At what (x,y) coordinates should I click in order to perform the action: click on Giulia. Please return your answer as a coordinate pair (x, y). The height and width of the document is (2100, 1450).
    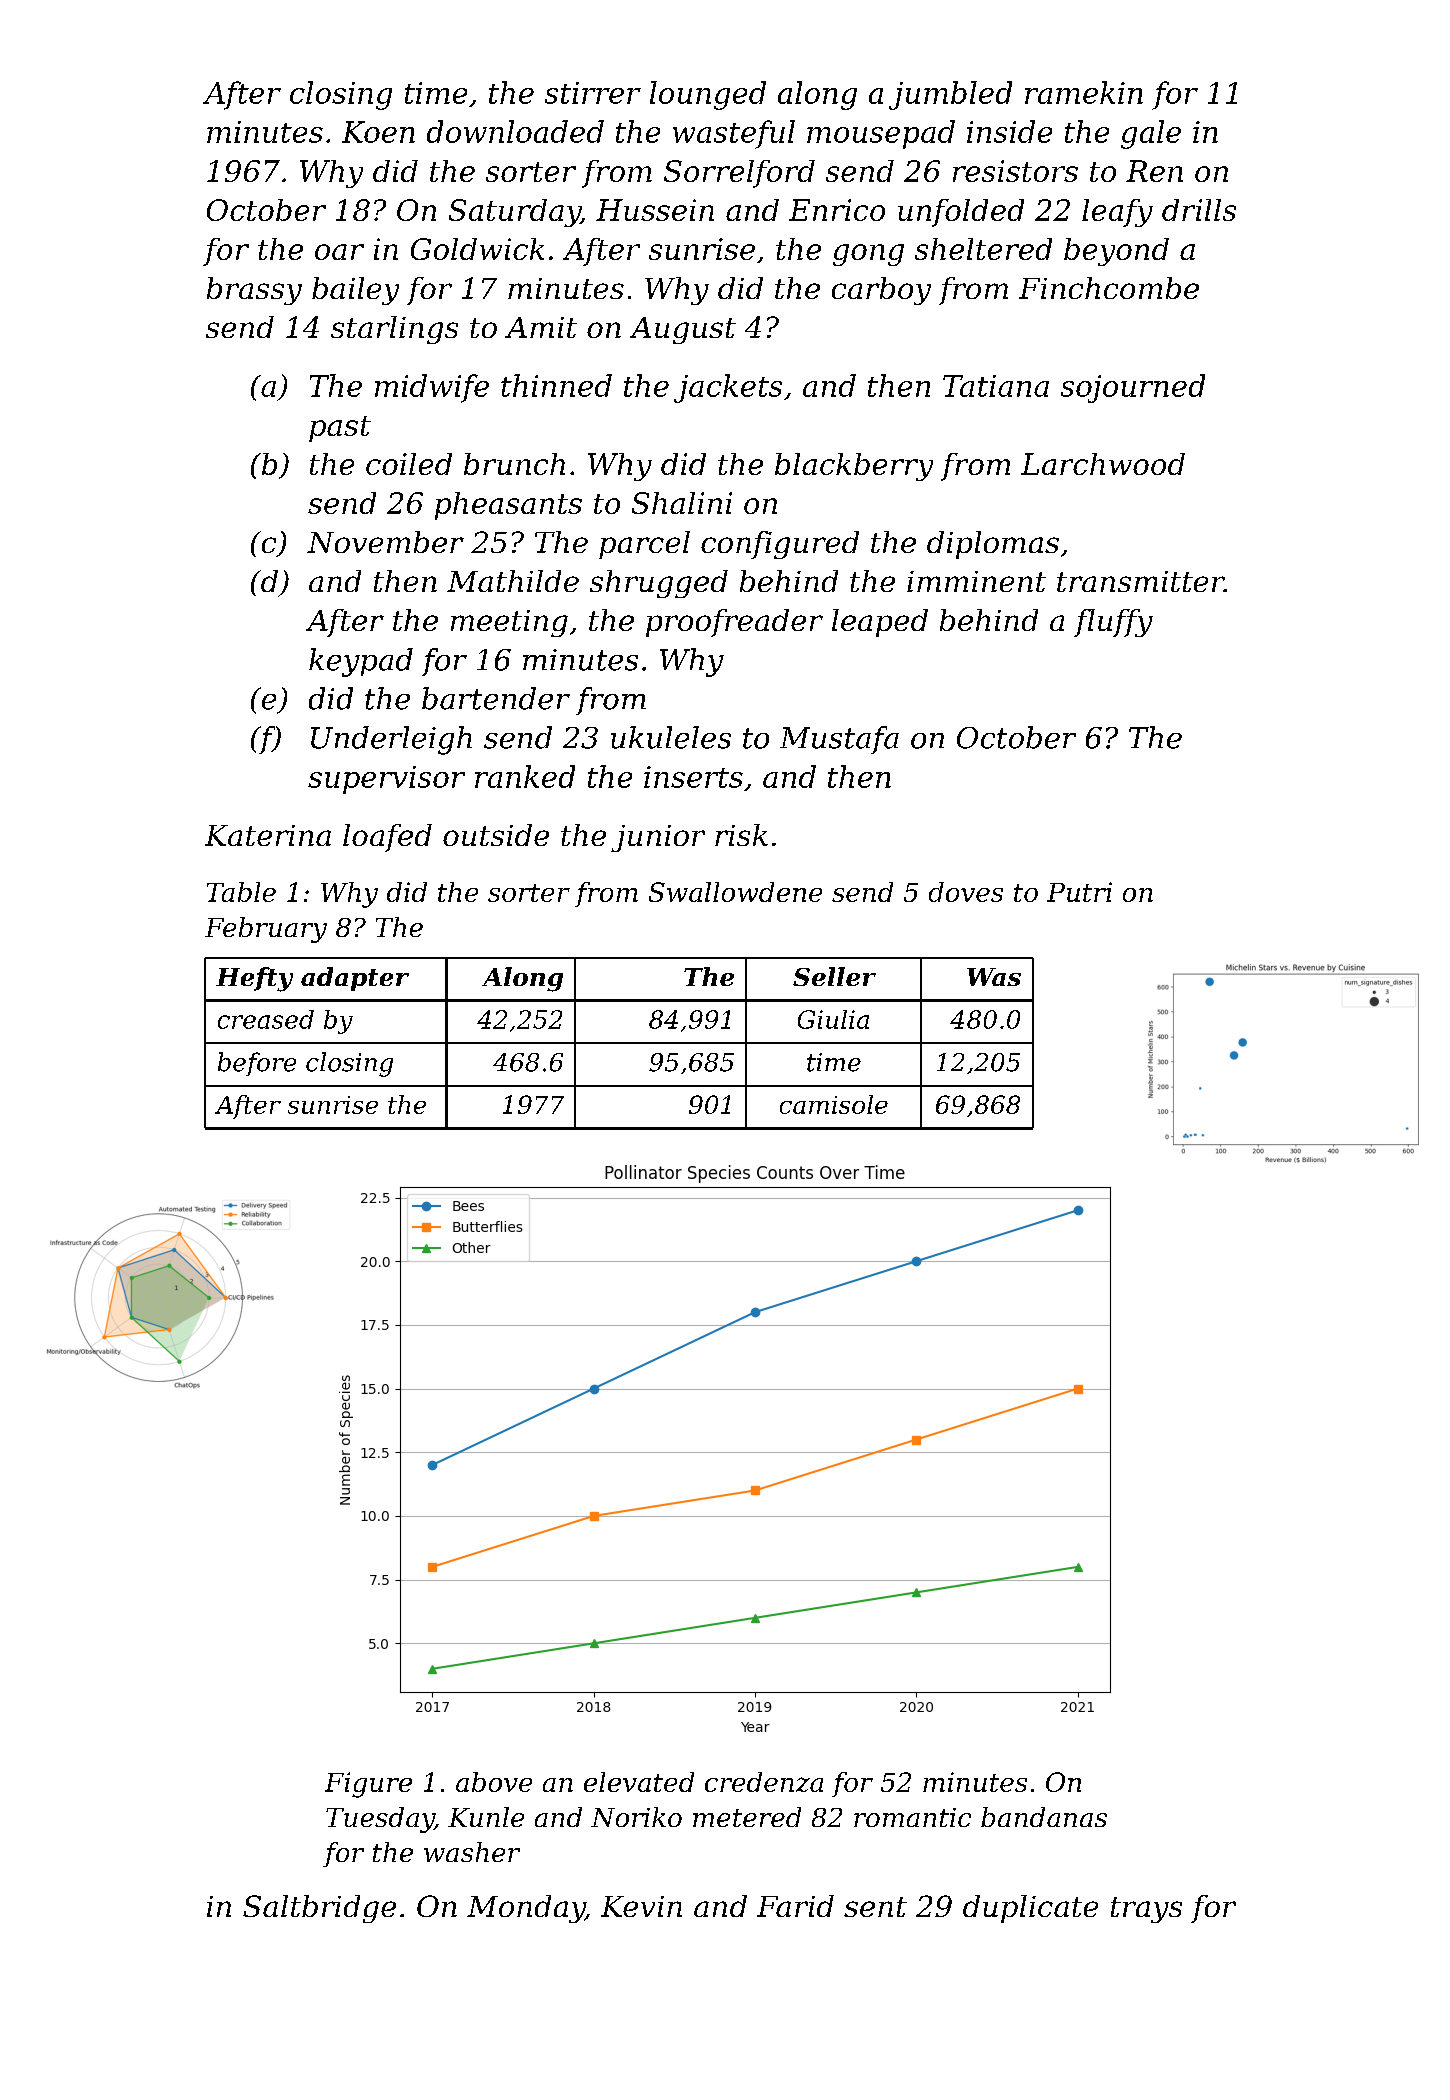
    Looking at the image, I should click on (833, 1019).
